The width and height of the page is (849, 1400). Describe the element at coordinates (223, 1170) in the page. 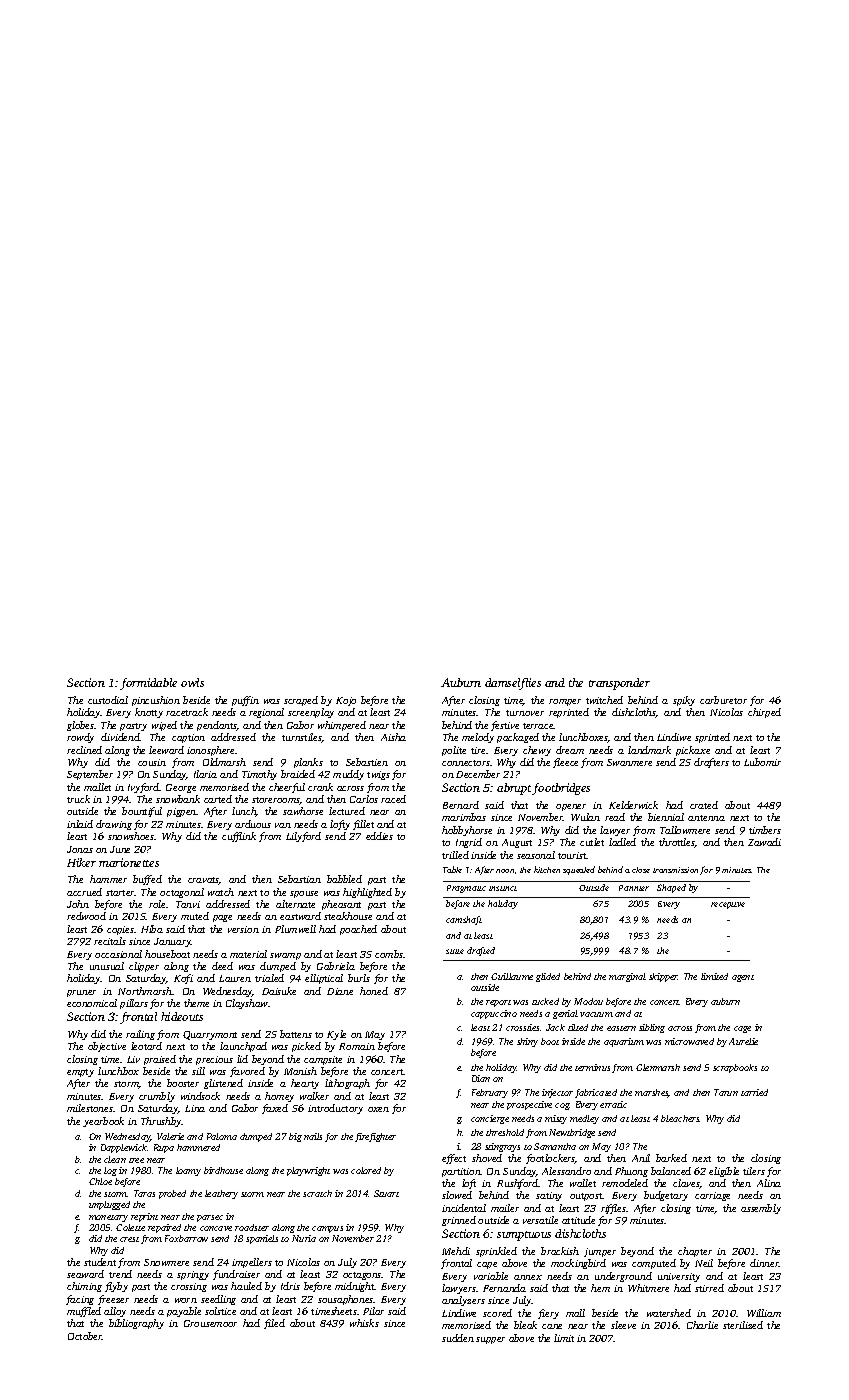

I see `birdhouse` at that location.
